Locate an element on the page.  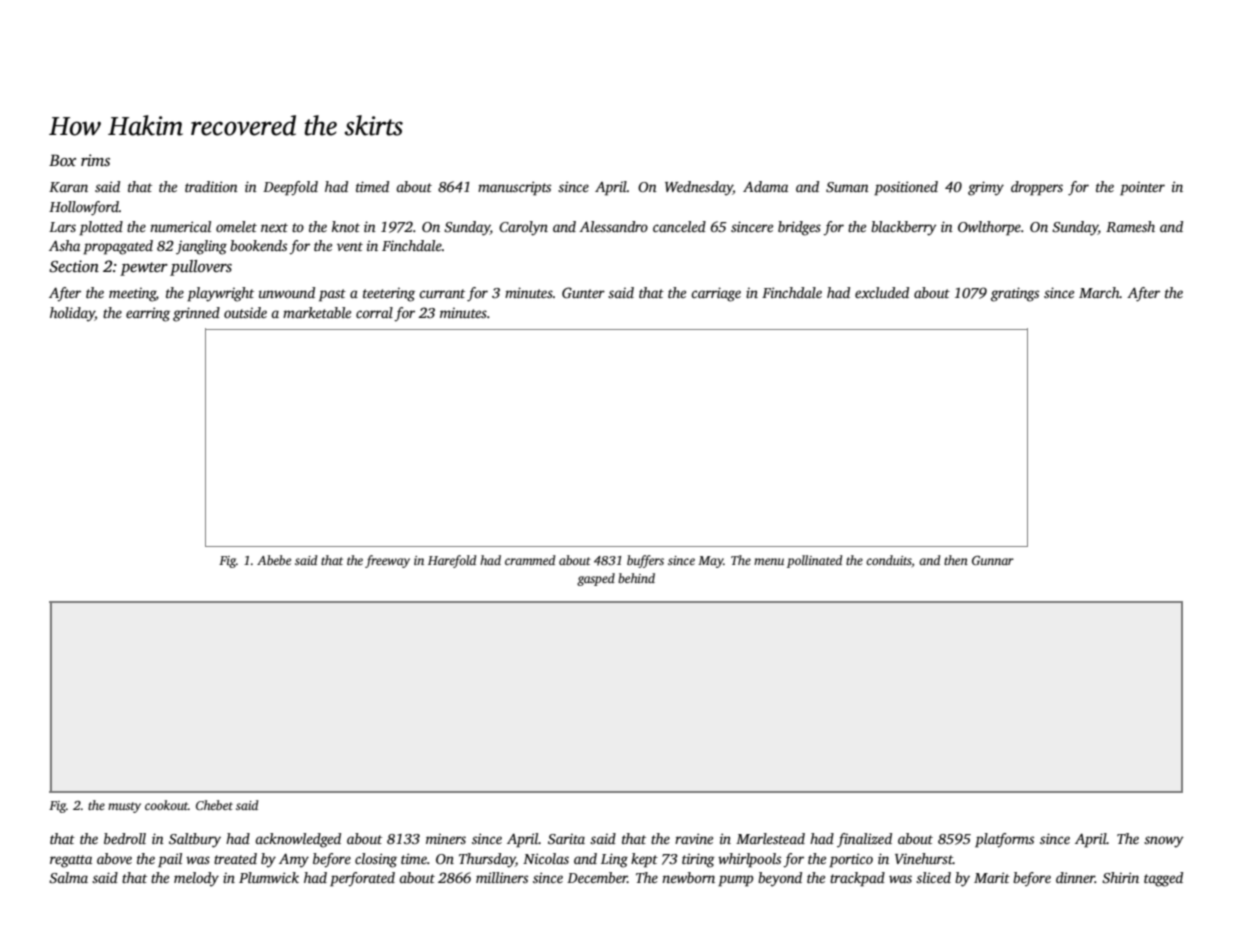
canceled is located at coordinates (679, 226).
